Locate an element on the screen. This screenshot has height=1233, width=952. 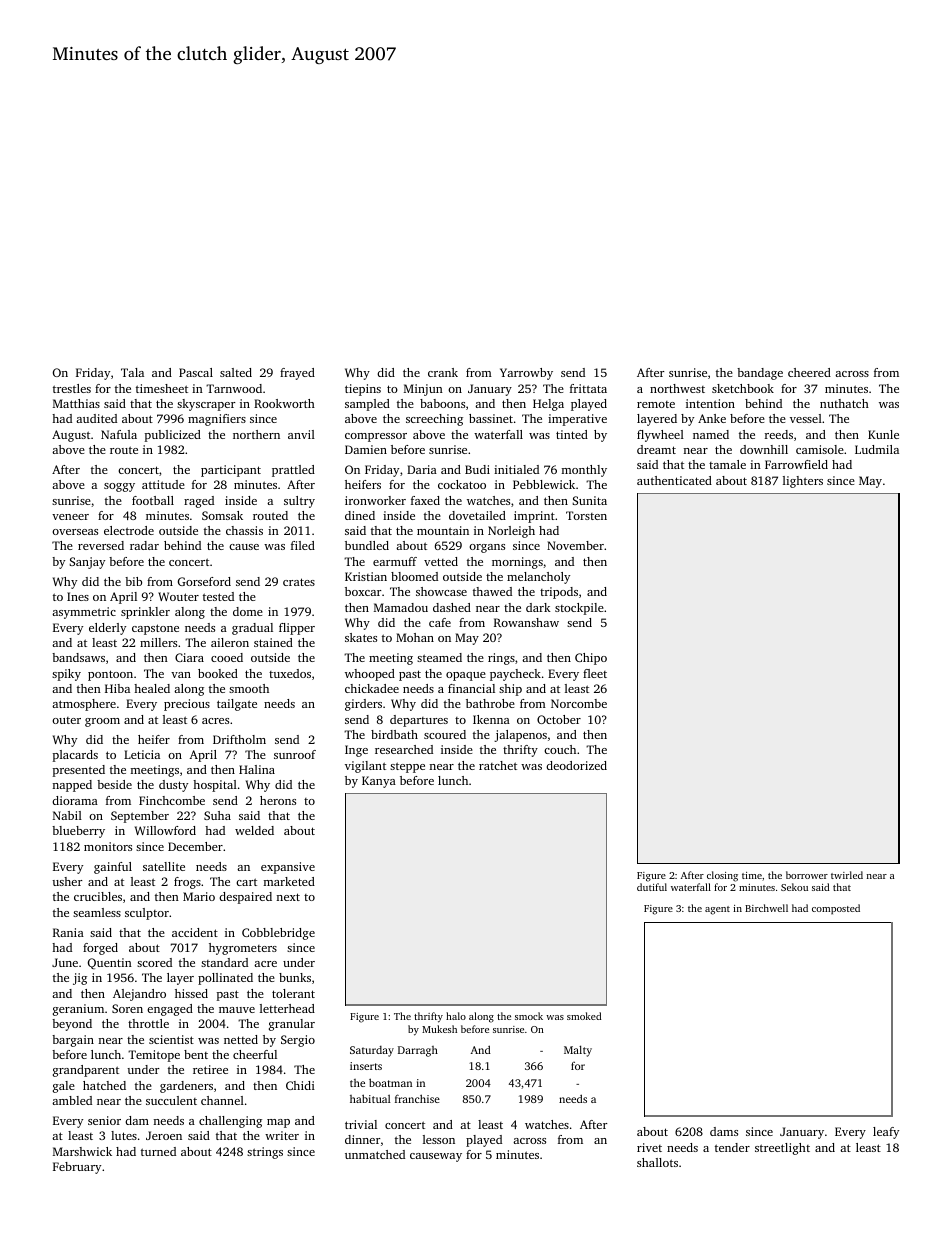
Marshwick is located at coordinates (82, 1151).
